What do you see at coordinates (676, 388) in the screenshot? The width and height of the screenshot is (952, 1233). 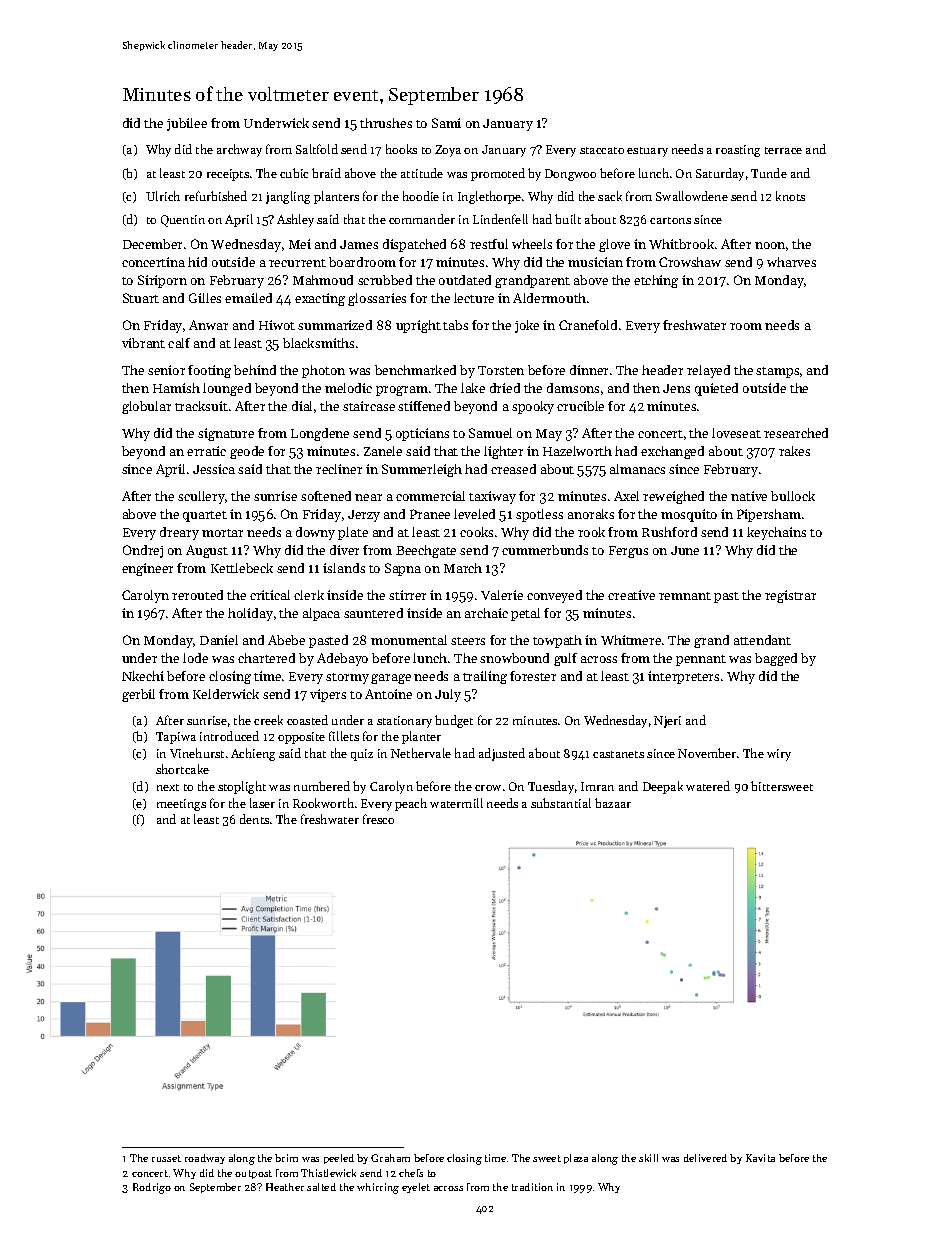 I see `Jens` at bounding box center [676, 388].
